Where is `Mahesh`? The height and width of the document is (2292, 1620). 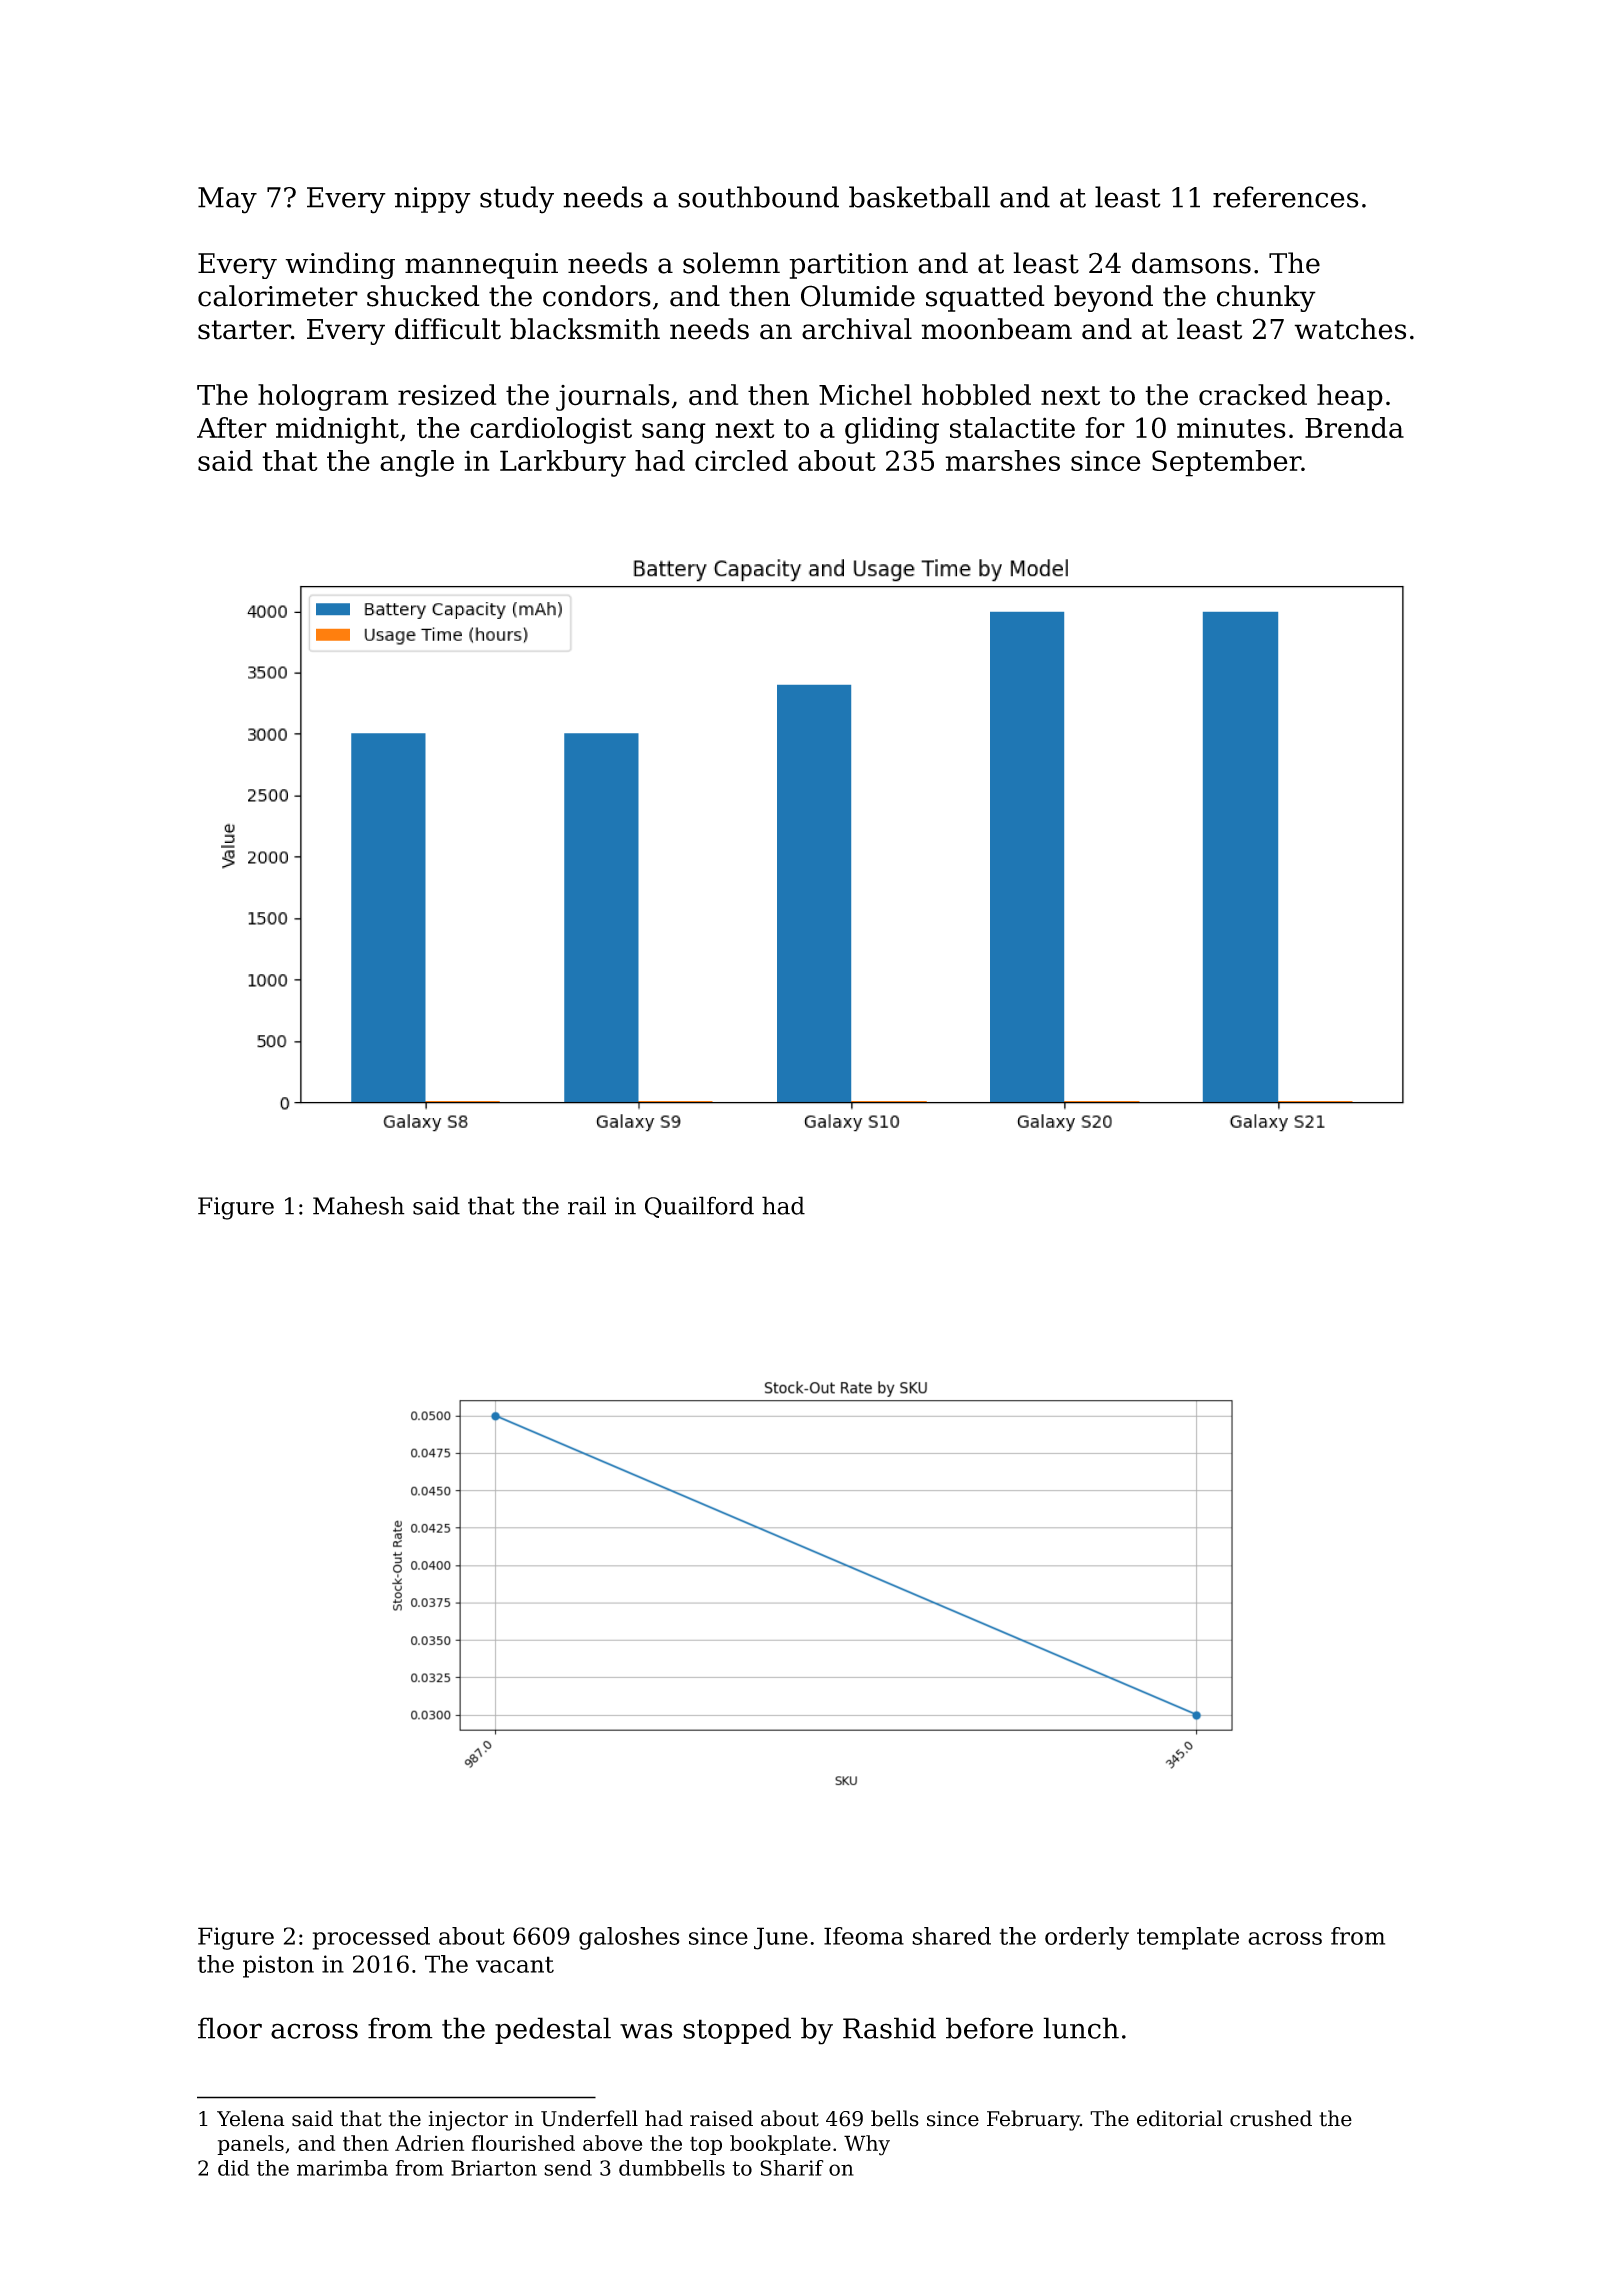
Mahesh is located at coordinates (359, 1205).
